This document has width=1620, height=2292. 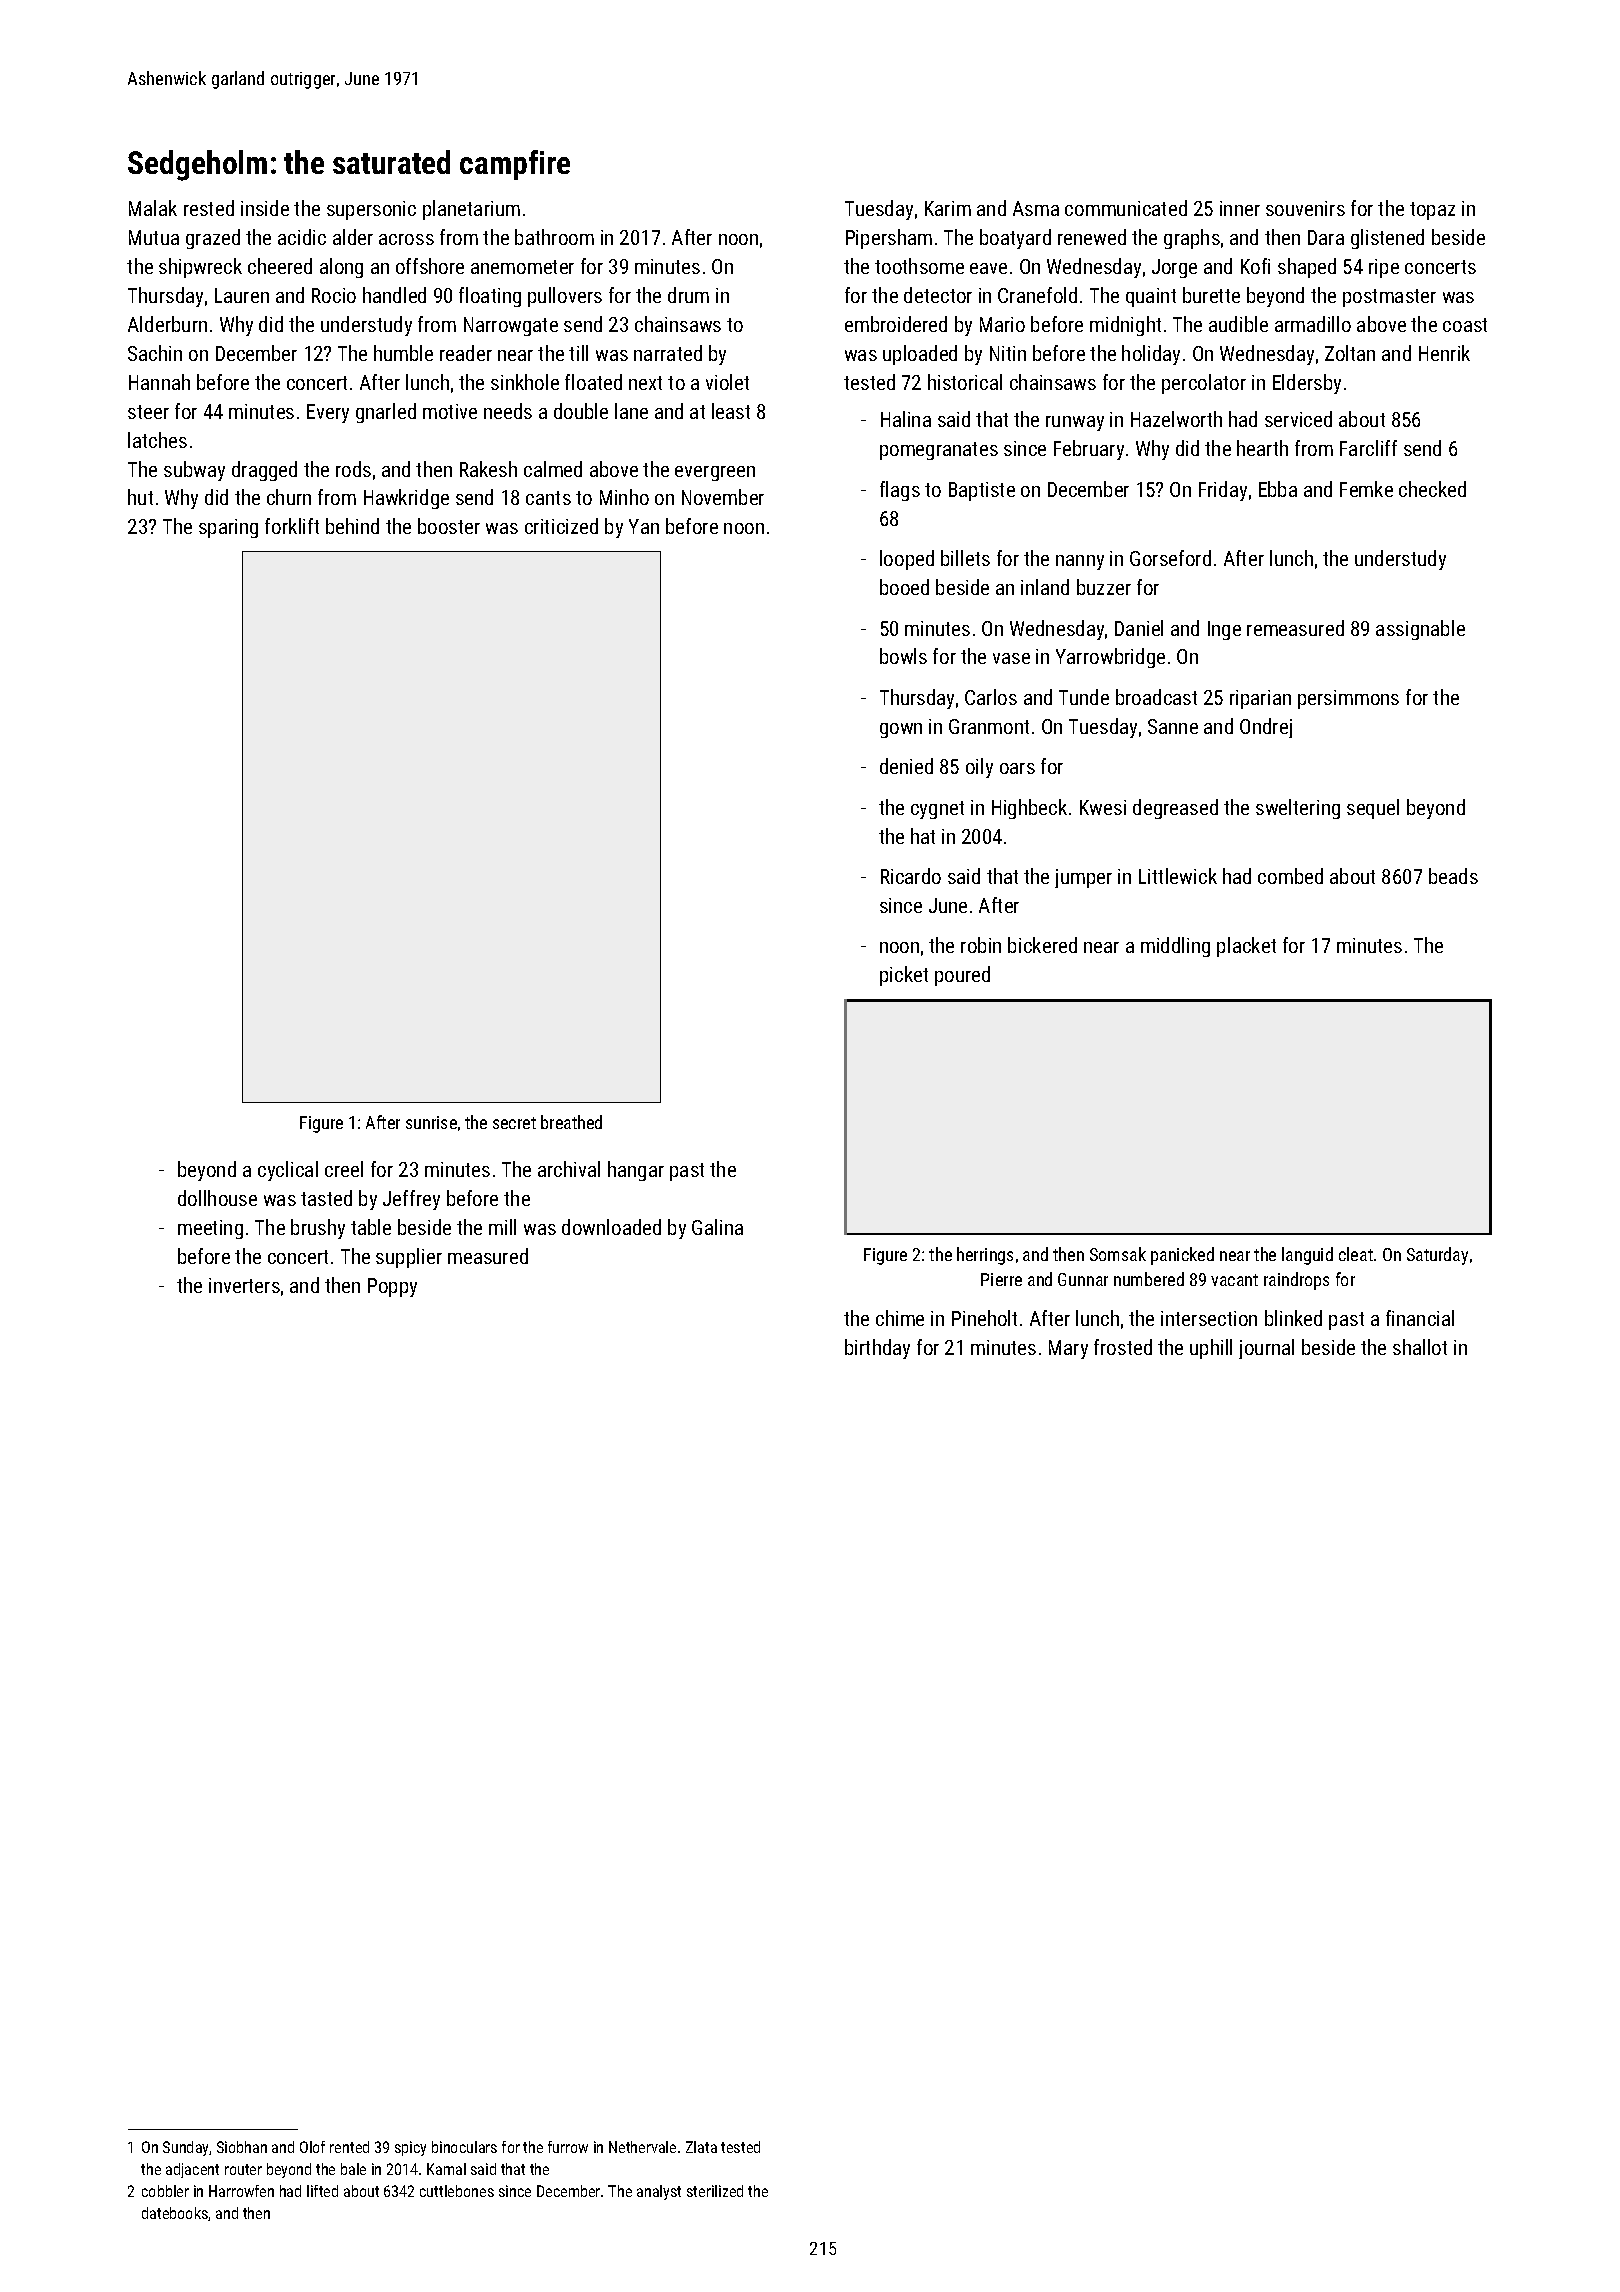 What do you see at coordinates (1305, 208) in the document?
I see `souvenirs` at bounding box center [1305, 208].
